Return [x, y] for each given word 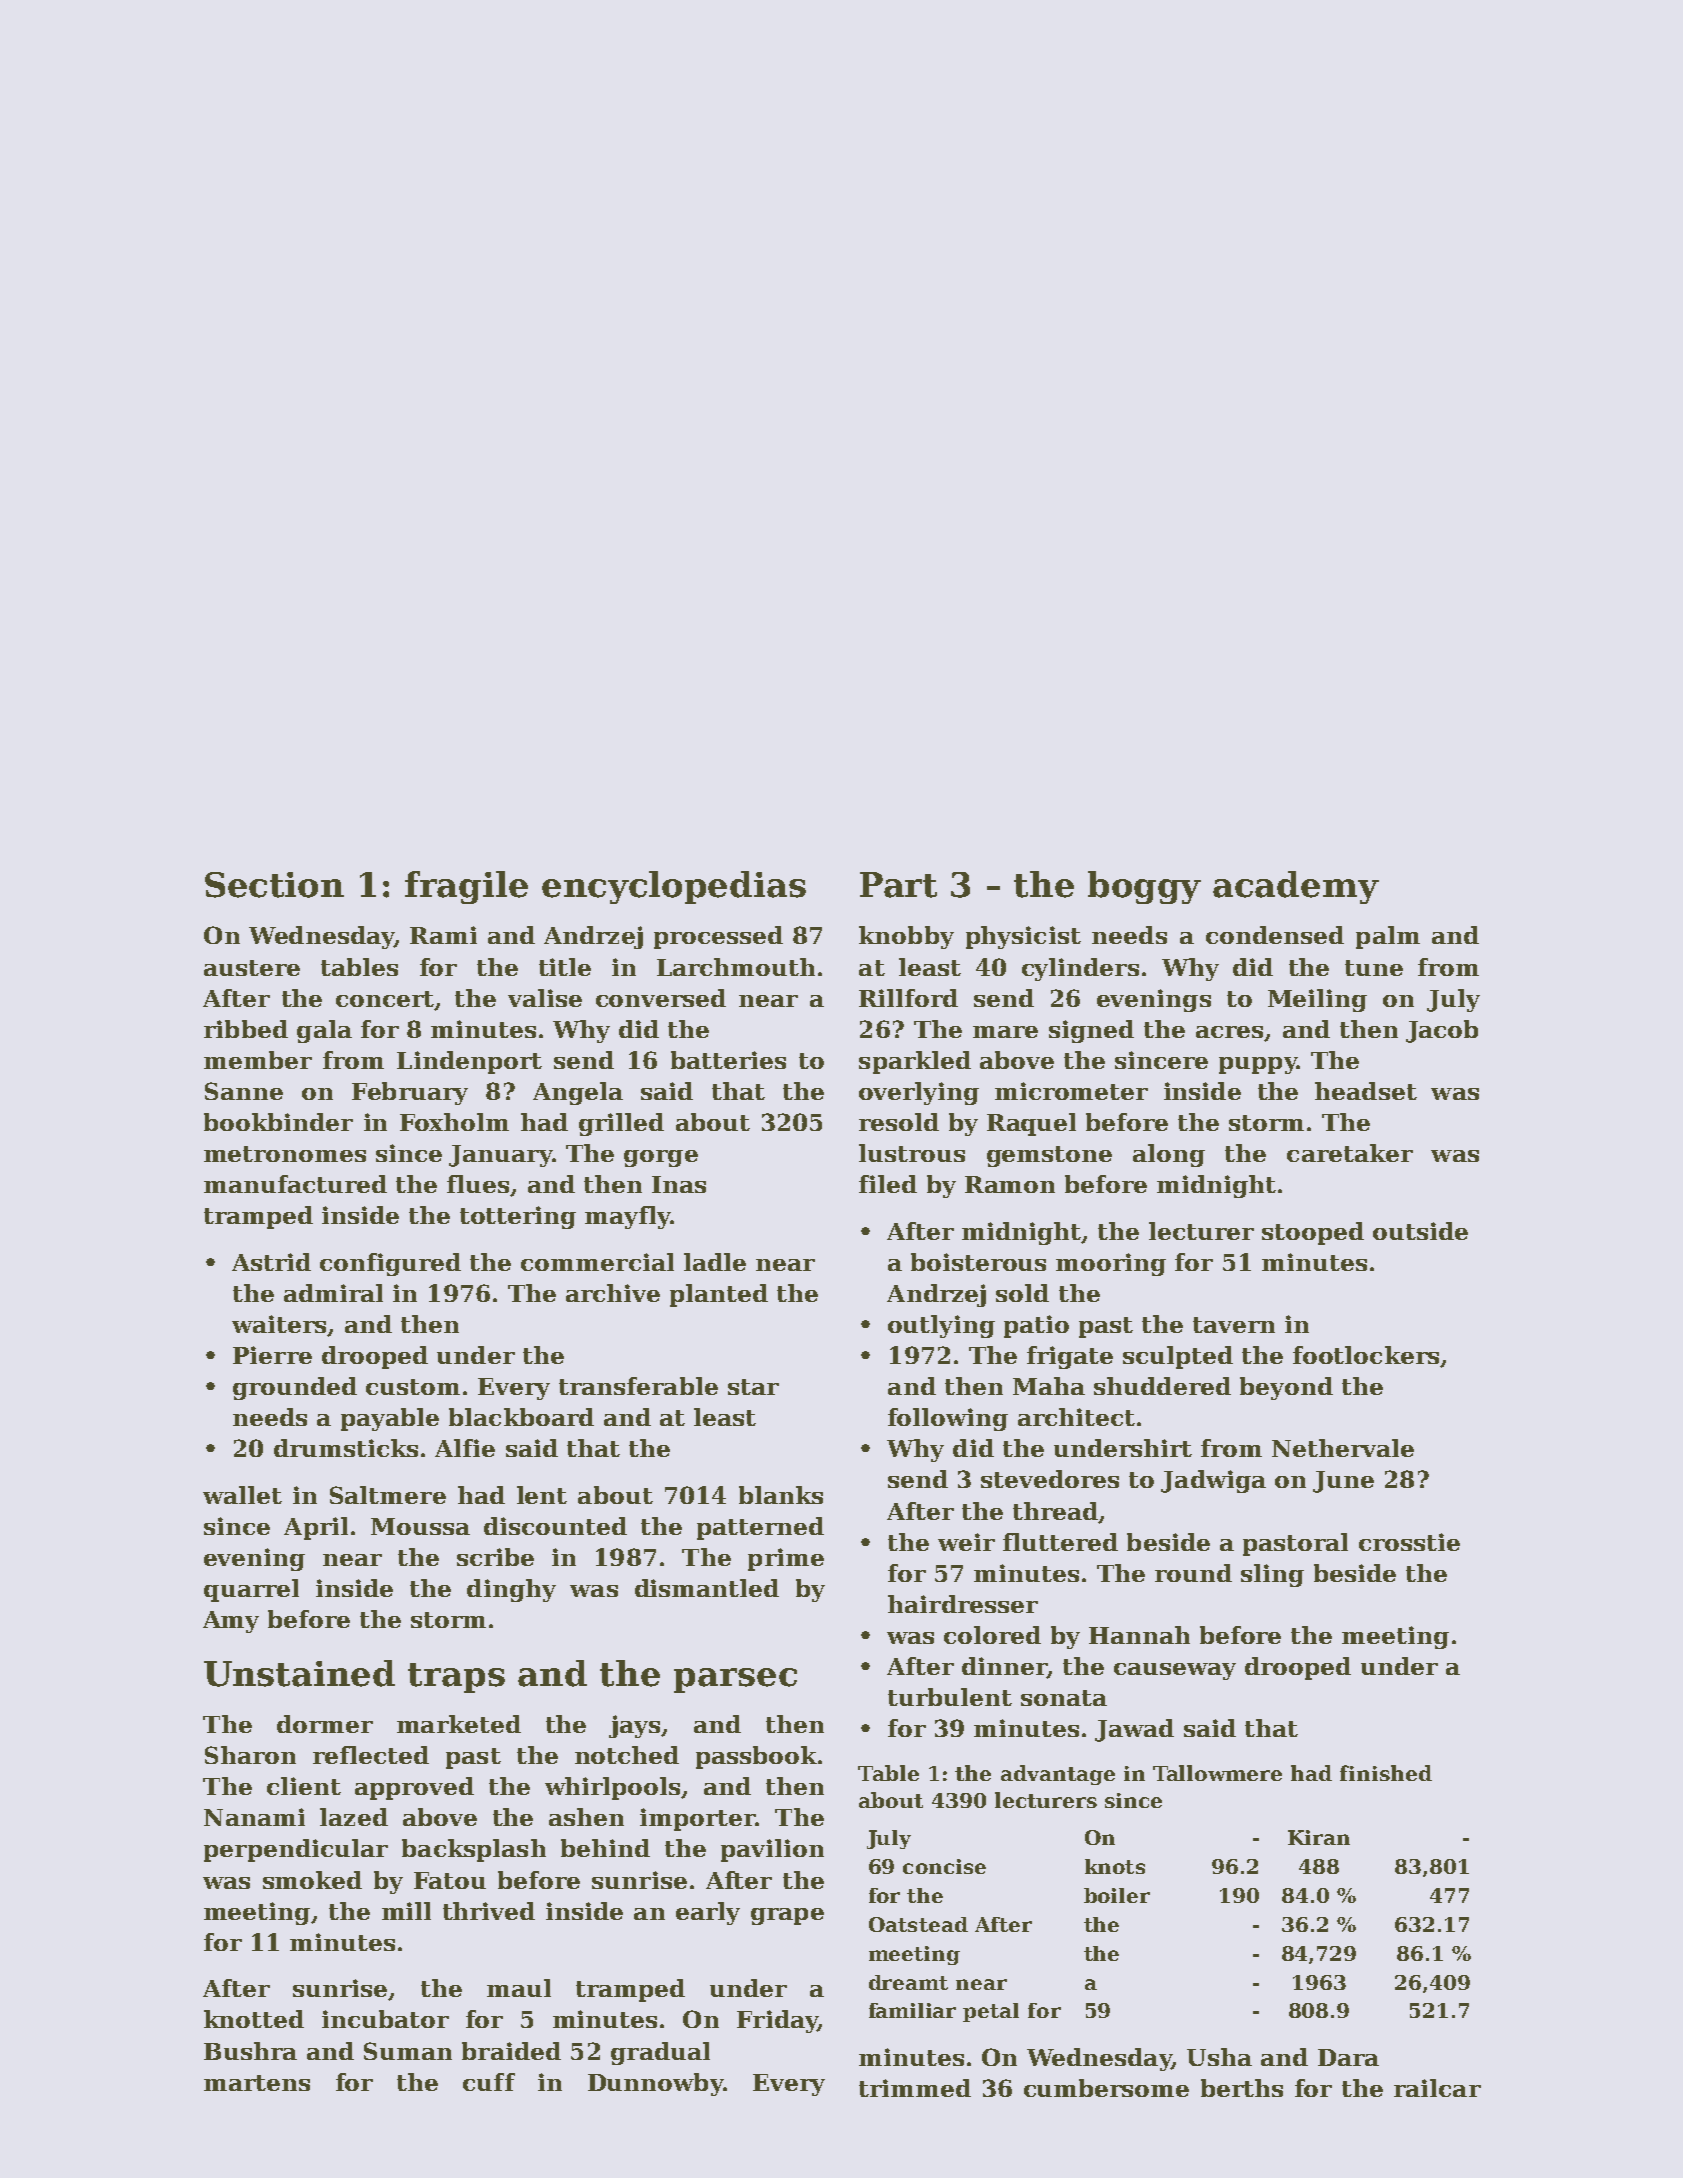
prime [786, 1559]
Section [274, 885]
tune [1374, 968]
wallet [242, 1495]
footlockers [1366, 1355]
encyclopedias [674, 887]
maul [519, 1988]
